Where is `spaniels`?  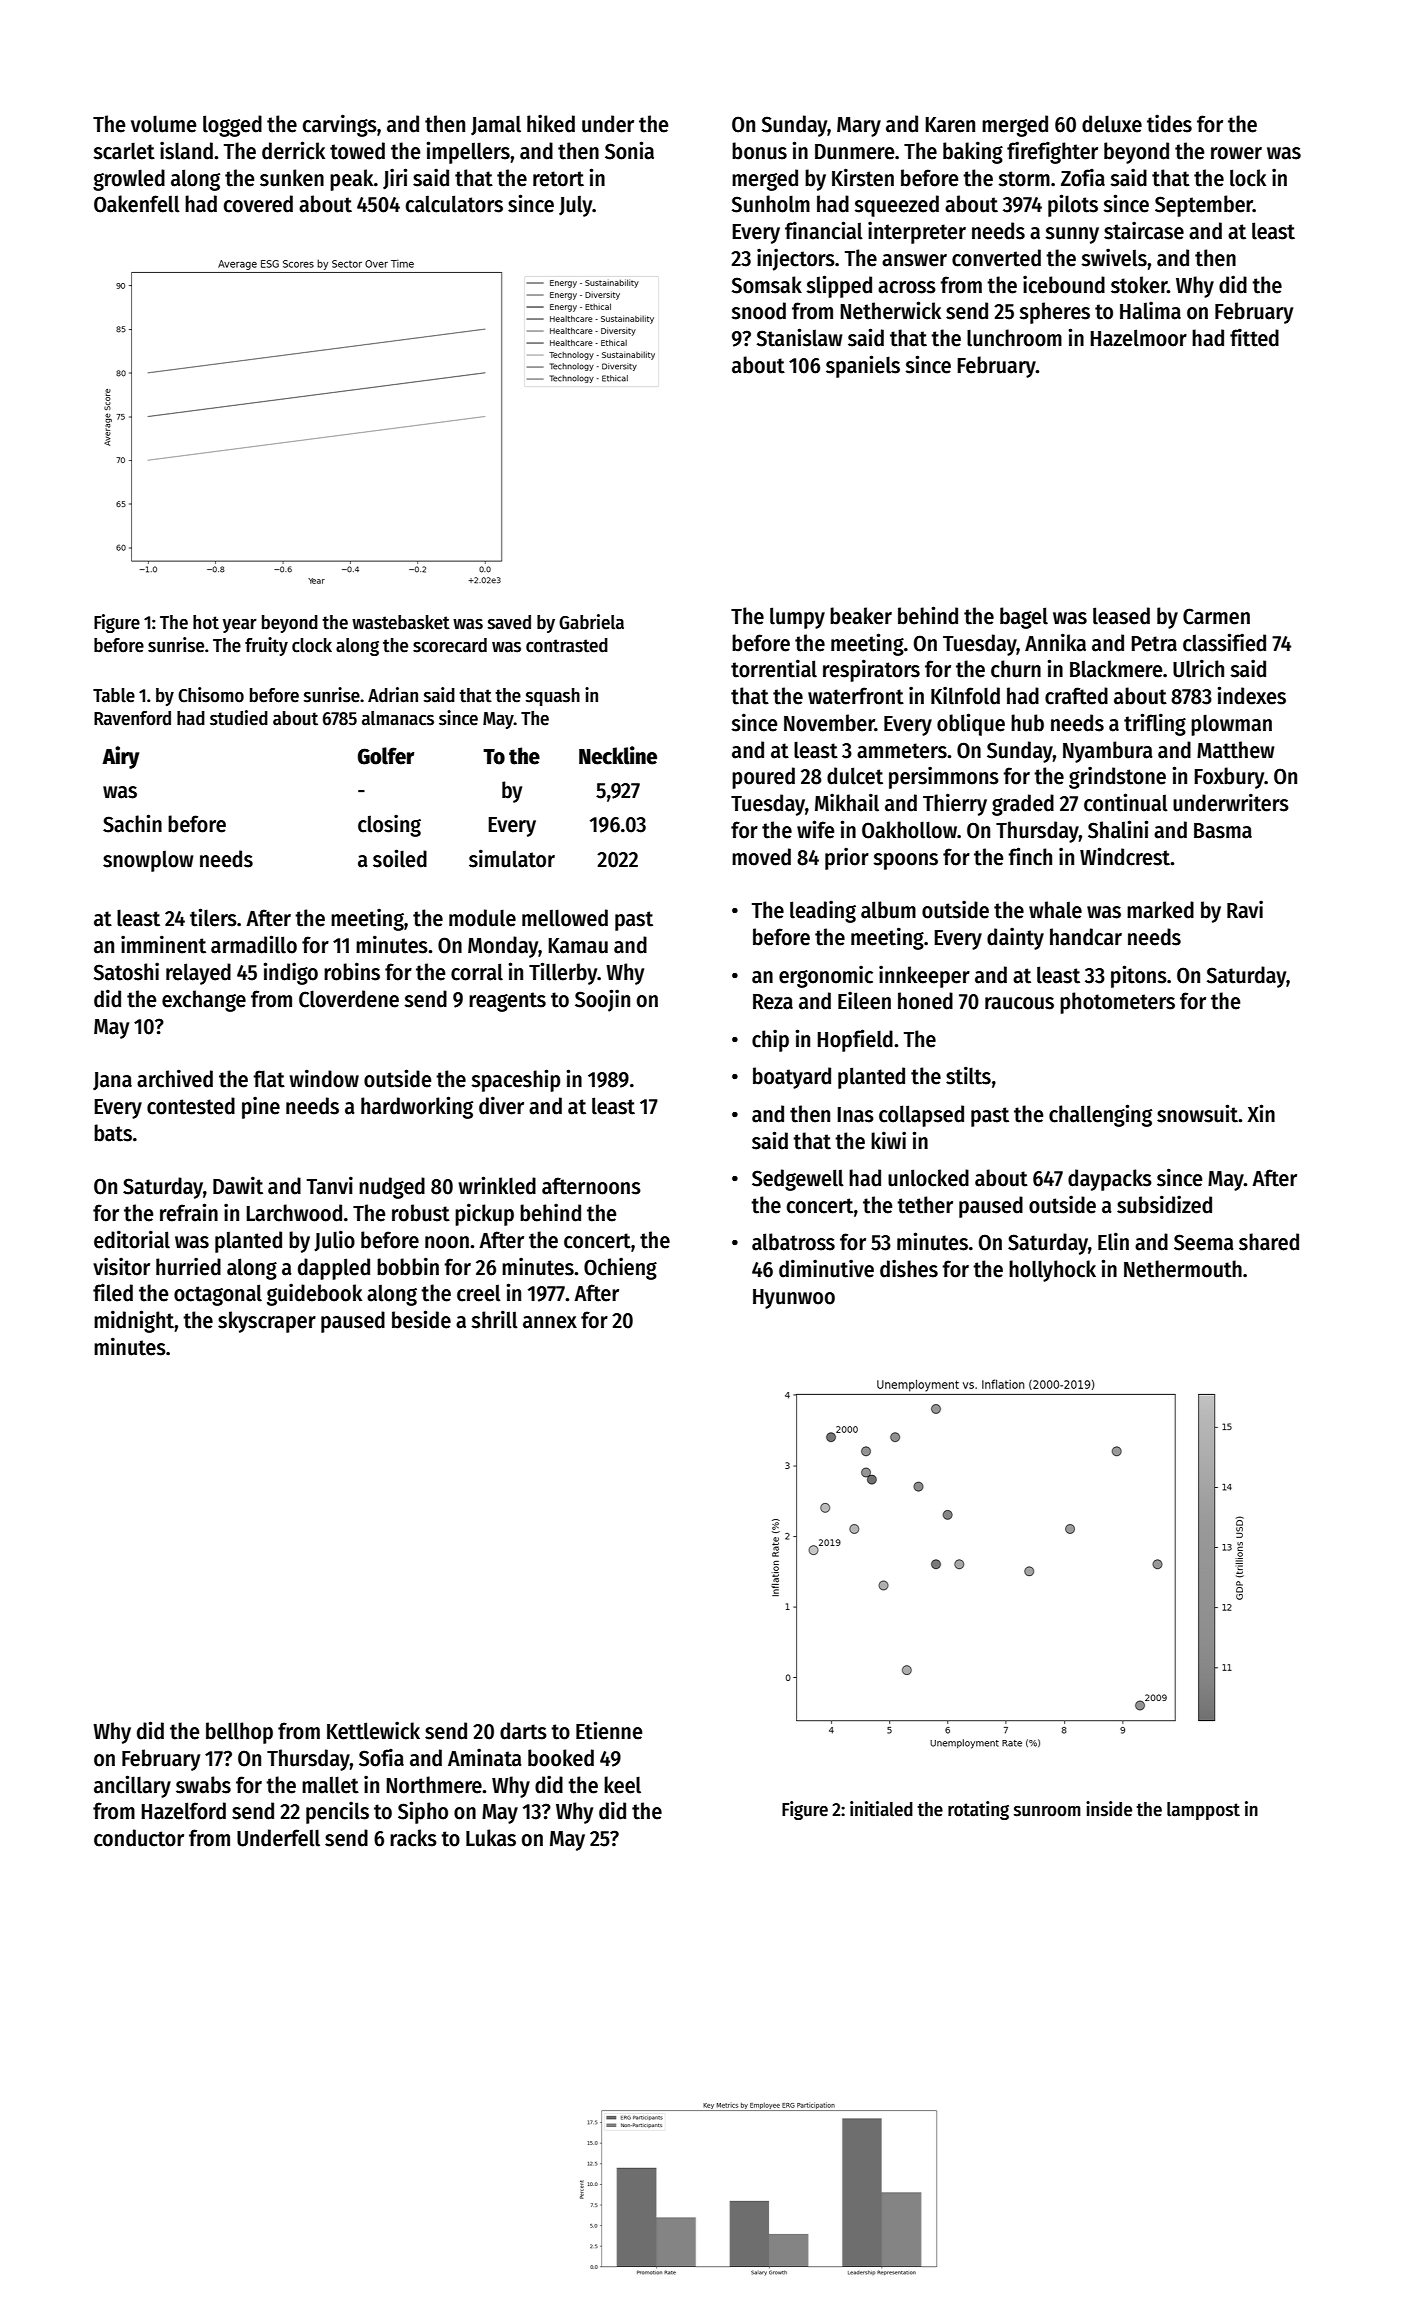 spaniels is located at coordinates (863, 366).
